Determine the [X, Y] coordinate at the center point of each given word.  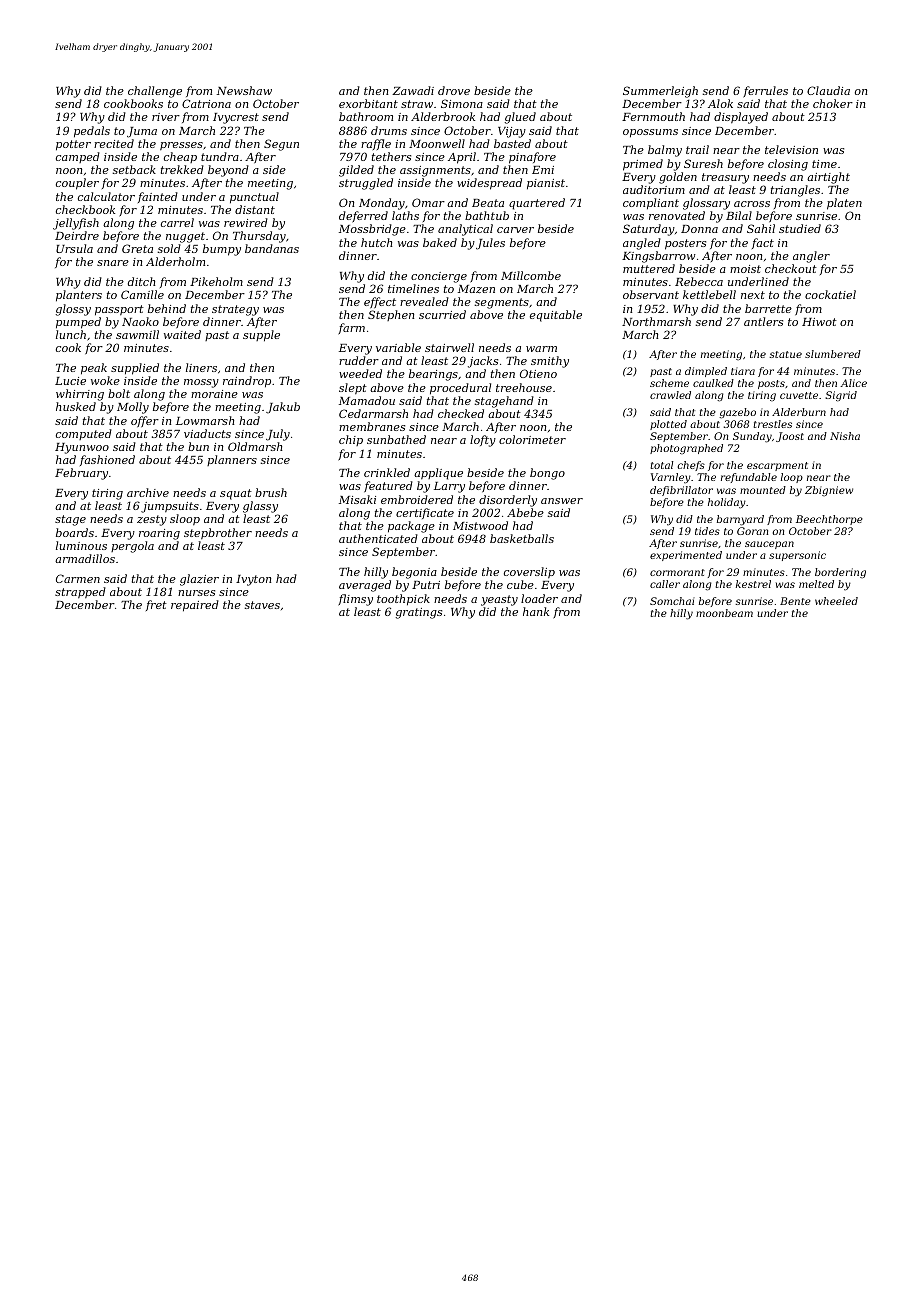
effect [380, 302]
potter [73, 145]
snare [113, 263]
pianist [546, 184]
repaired [195, 606]
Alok [720, 103]
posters [685, 244]
